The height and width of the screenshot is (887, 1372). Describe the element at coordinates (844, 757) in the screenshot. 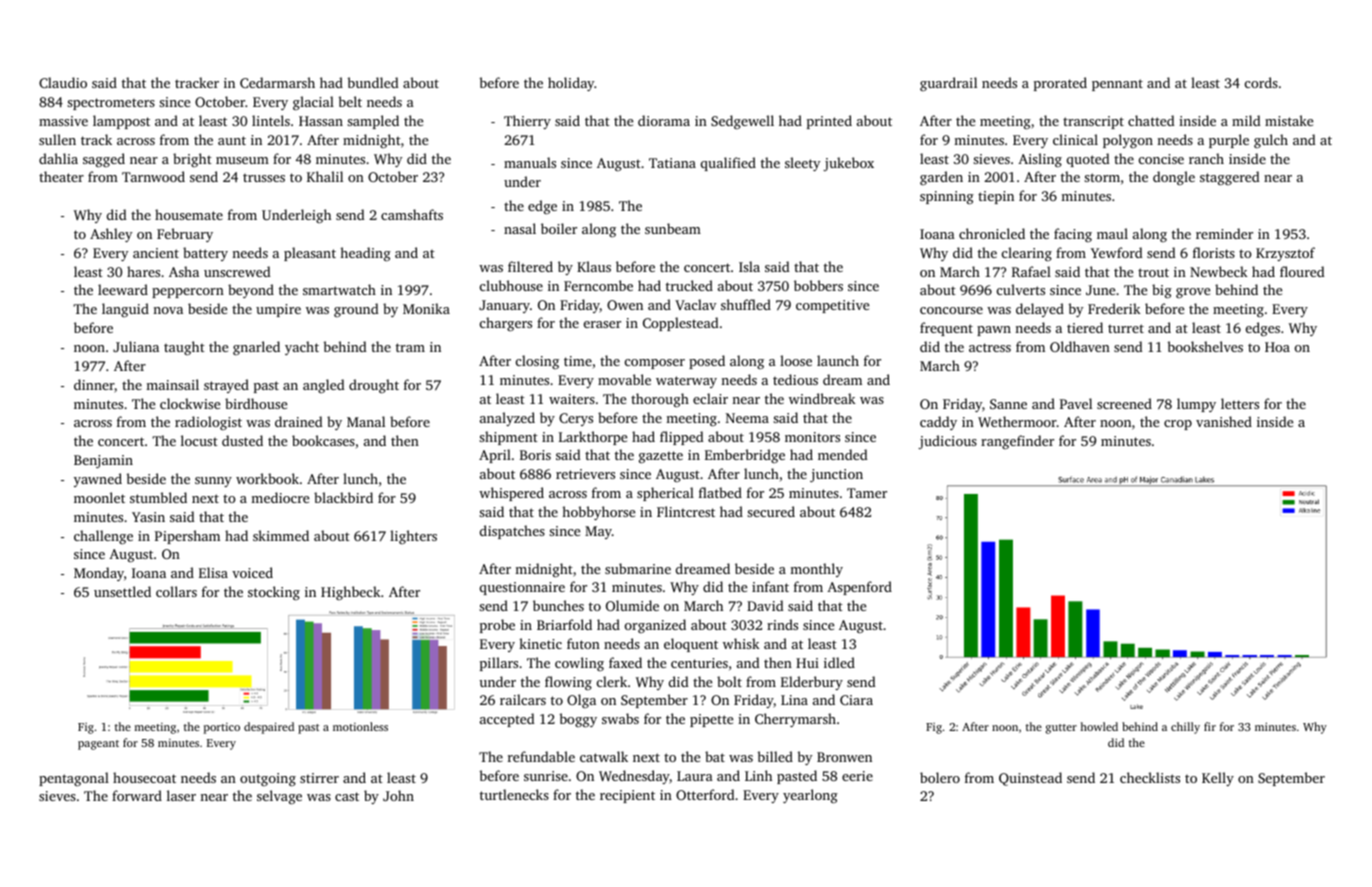

I see `Bronwen` at that location.
